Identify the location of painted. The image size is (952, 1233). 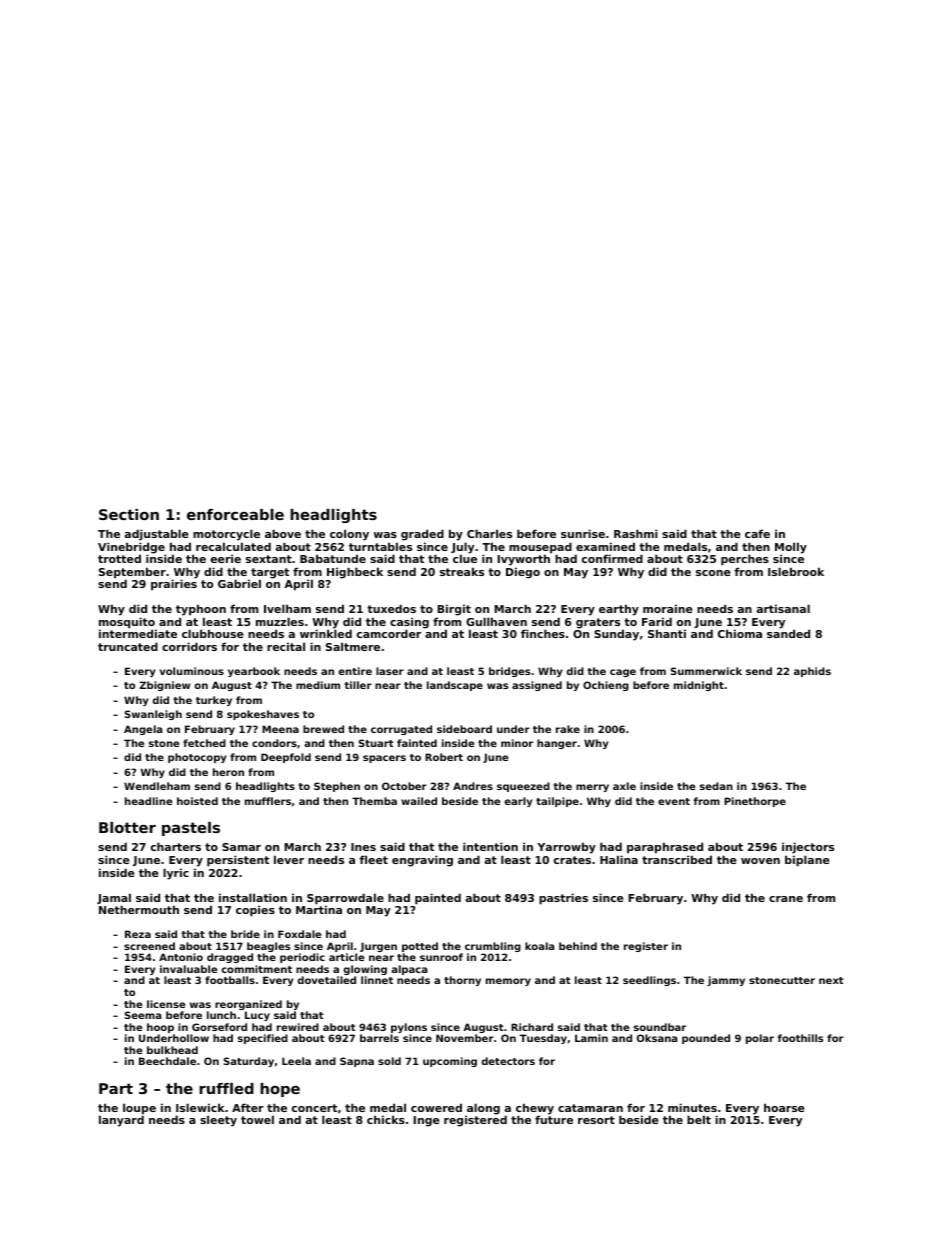
(438, 899).
